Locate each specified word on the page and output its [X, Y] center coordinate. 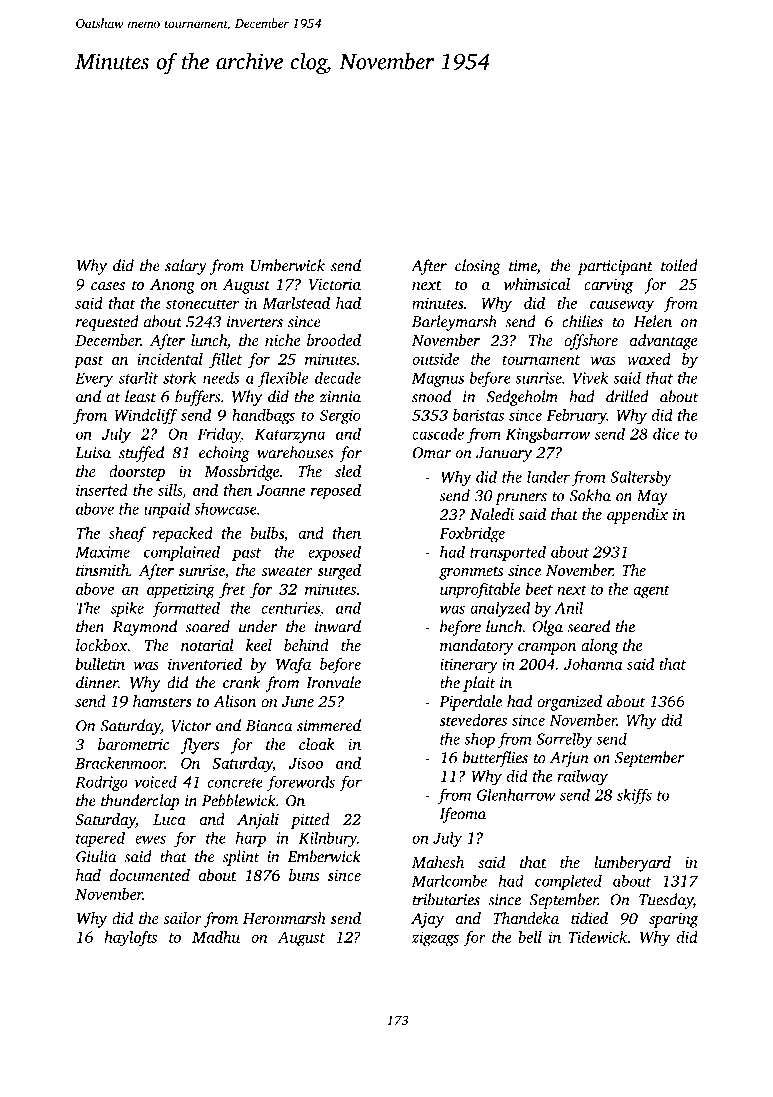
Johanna [593, 664]
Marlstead [296, 303]
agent [651, 592]
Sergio [340, 417]
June [298, 701]
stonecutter [202, 304]
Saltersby [641, 478]
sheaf [127, 535]
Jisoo [306, 763]
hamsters [162, 701]
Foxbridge [472, 535]
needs [221, 377]
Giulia [96, 856]
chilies [582, 321]
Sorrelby [564, 740]
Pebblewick [239, 800]
